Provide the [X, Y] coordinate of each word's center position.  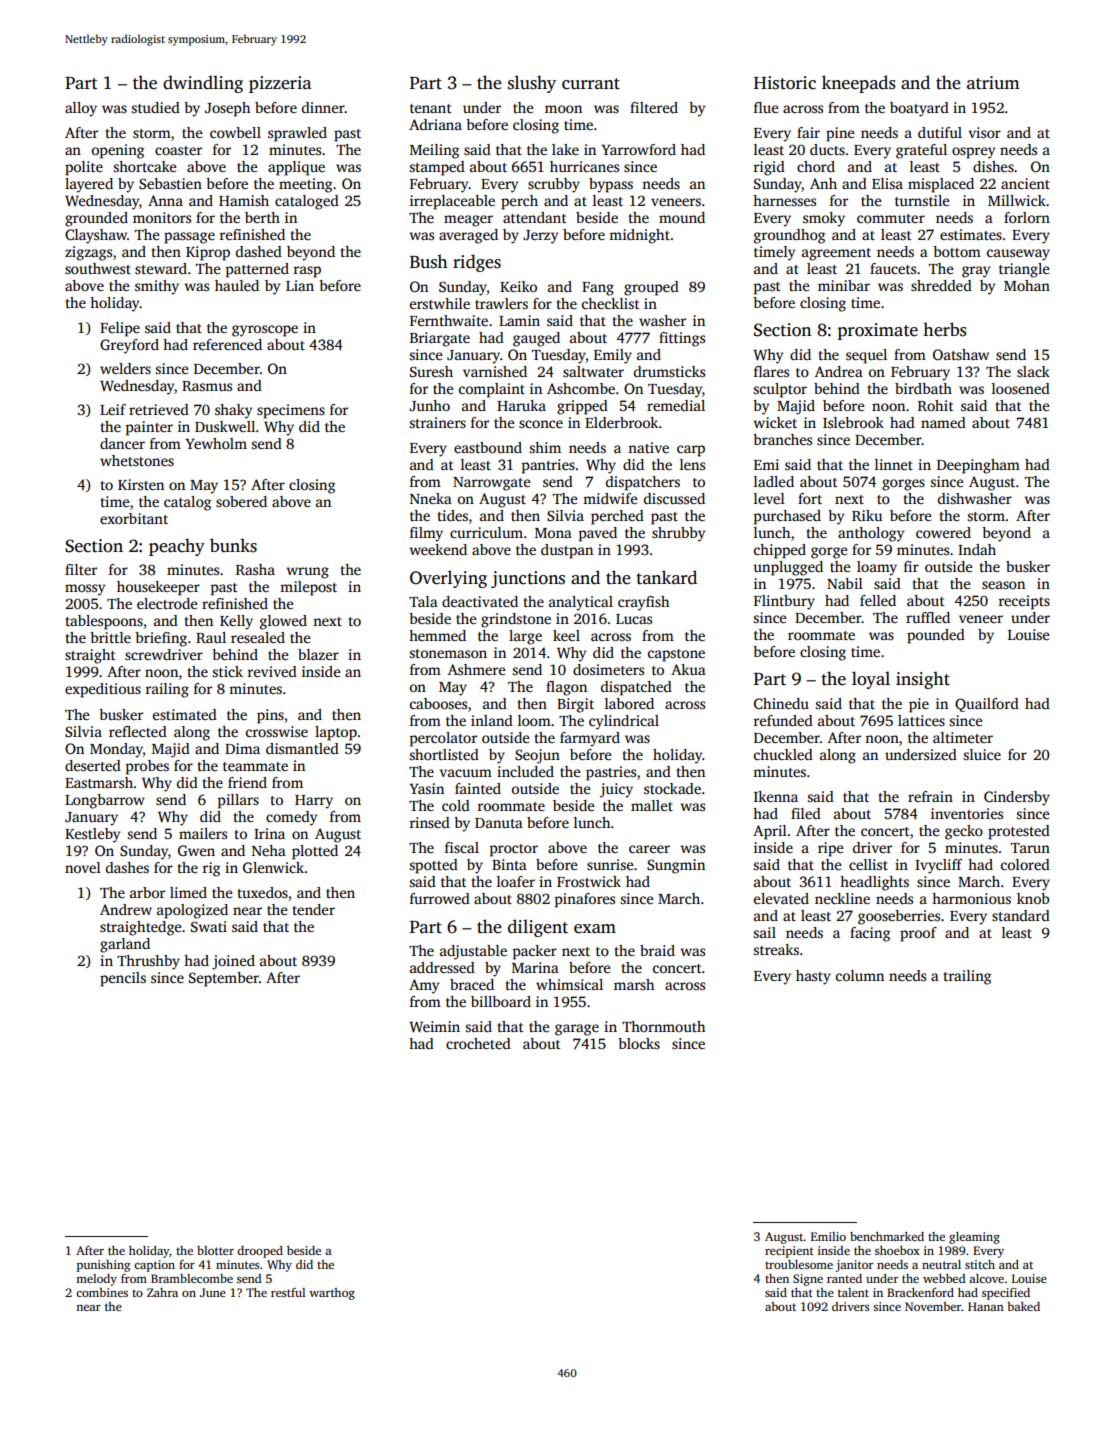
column [860, 975]
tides [452, 515]
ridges [477, 263]
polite [84, 168]
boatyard [919, 109]
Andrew [126, 909]
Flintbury [784, 602]
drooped [260, 1252]
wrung [307, 573]
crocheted [478, 1043]
